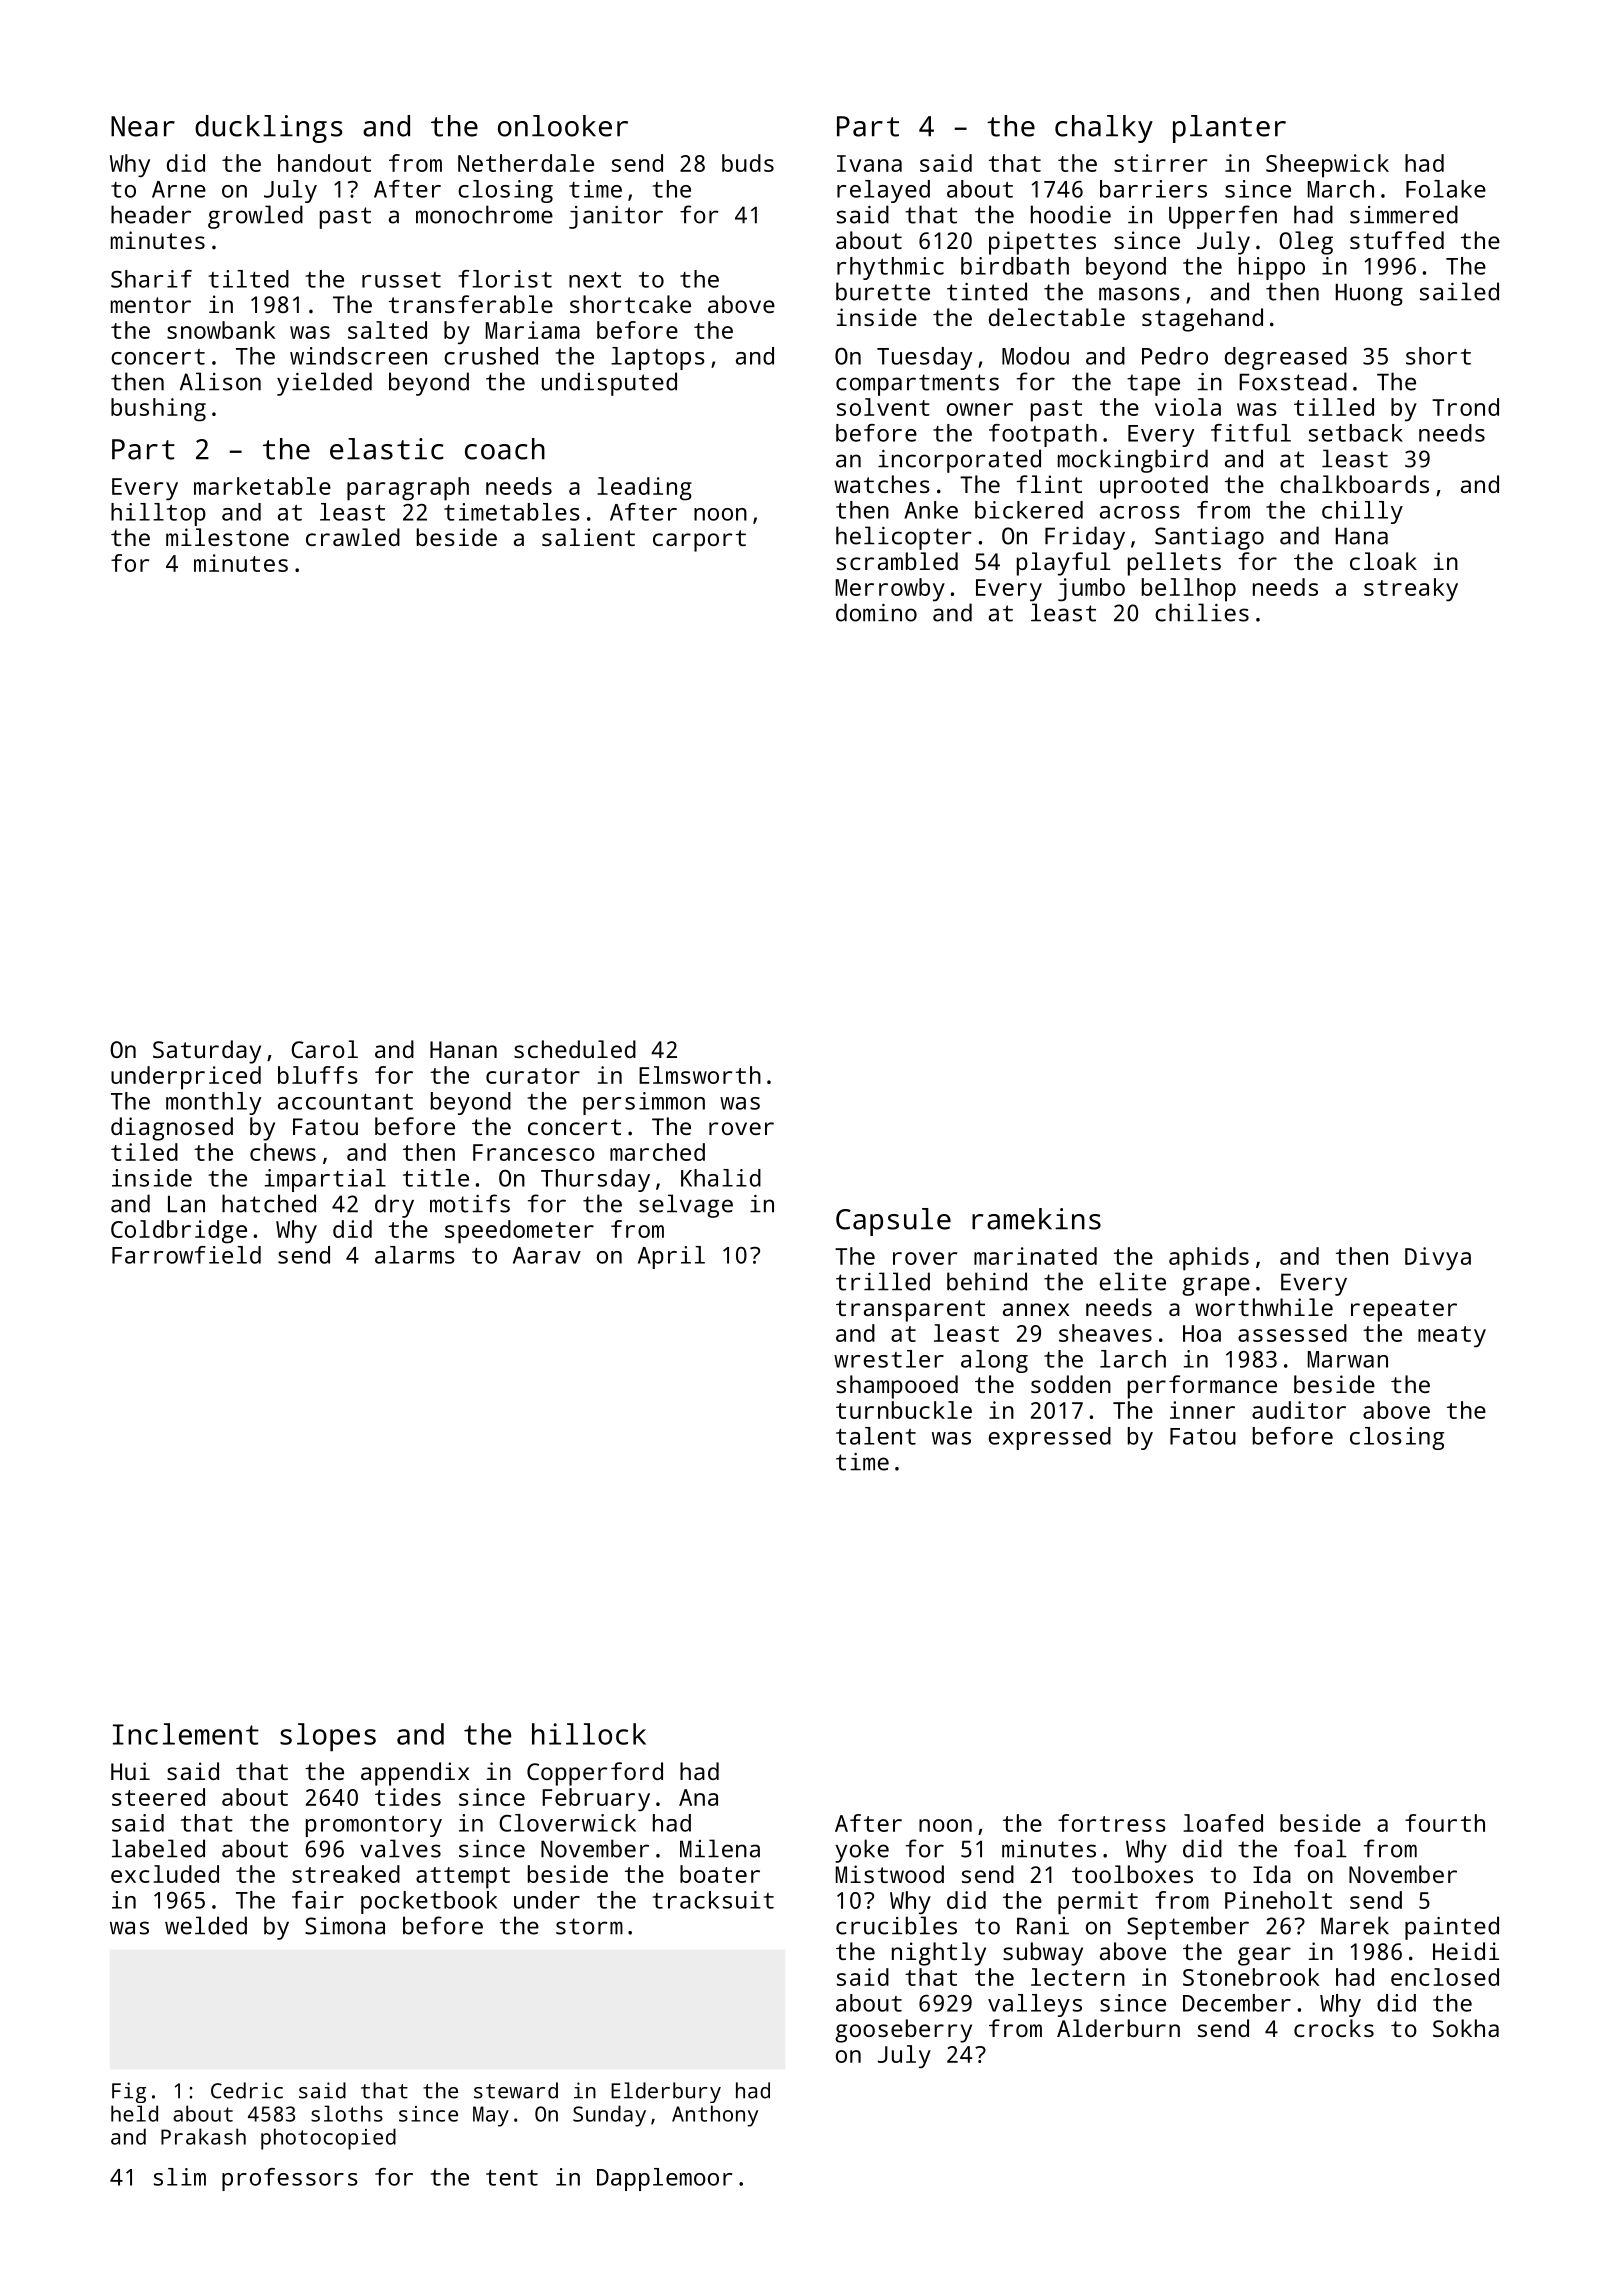  What do you see at coordinates (1209, 1259) in the screenshot?
I see `aphids` at bounding box center [1209, 1259].
